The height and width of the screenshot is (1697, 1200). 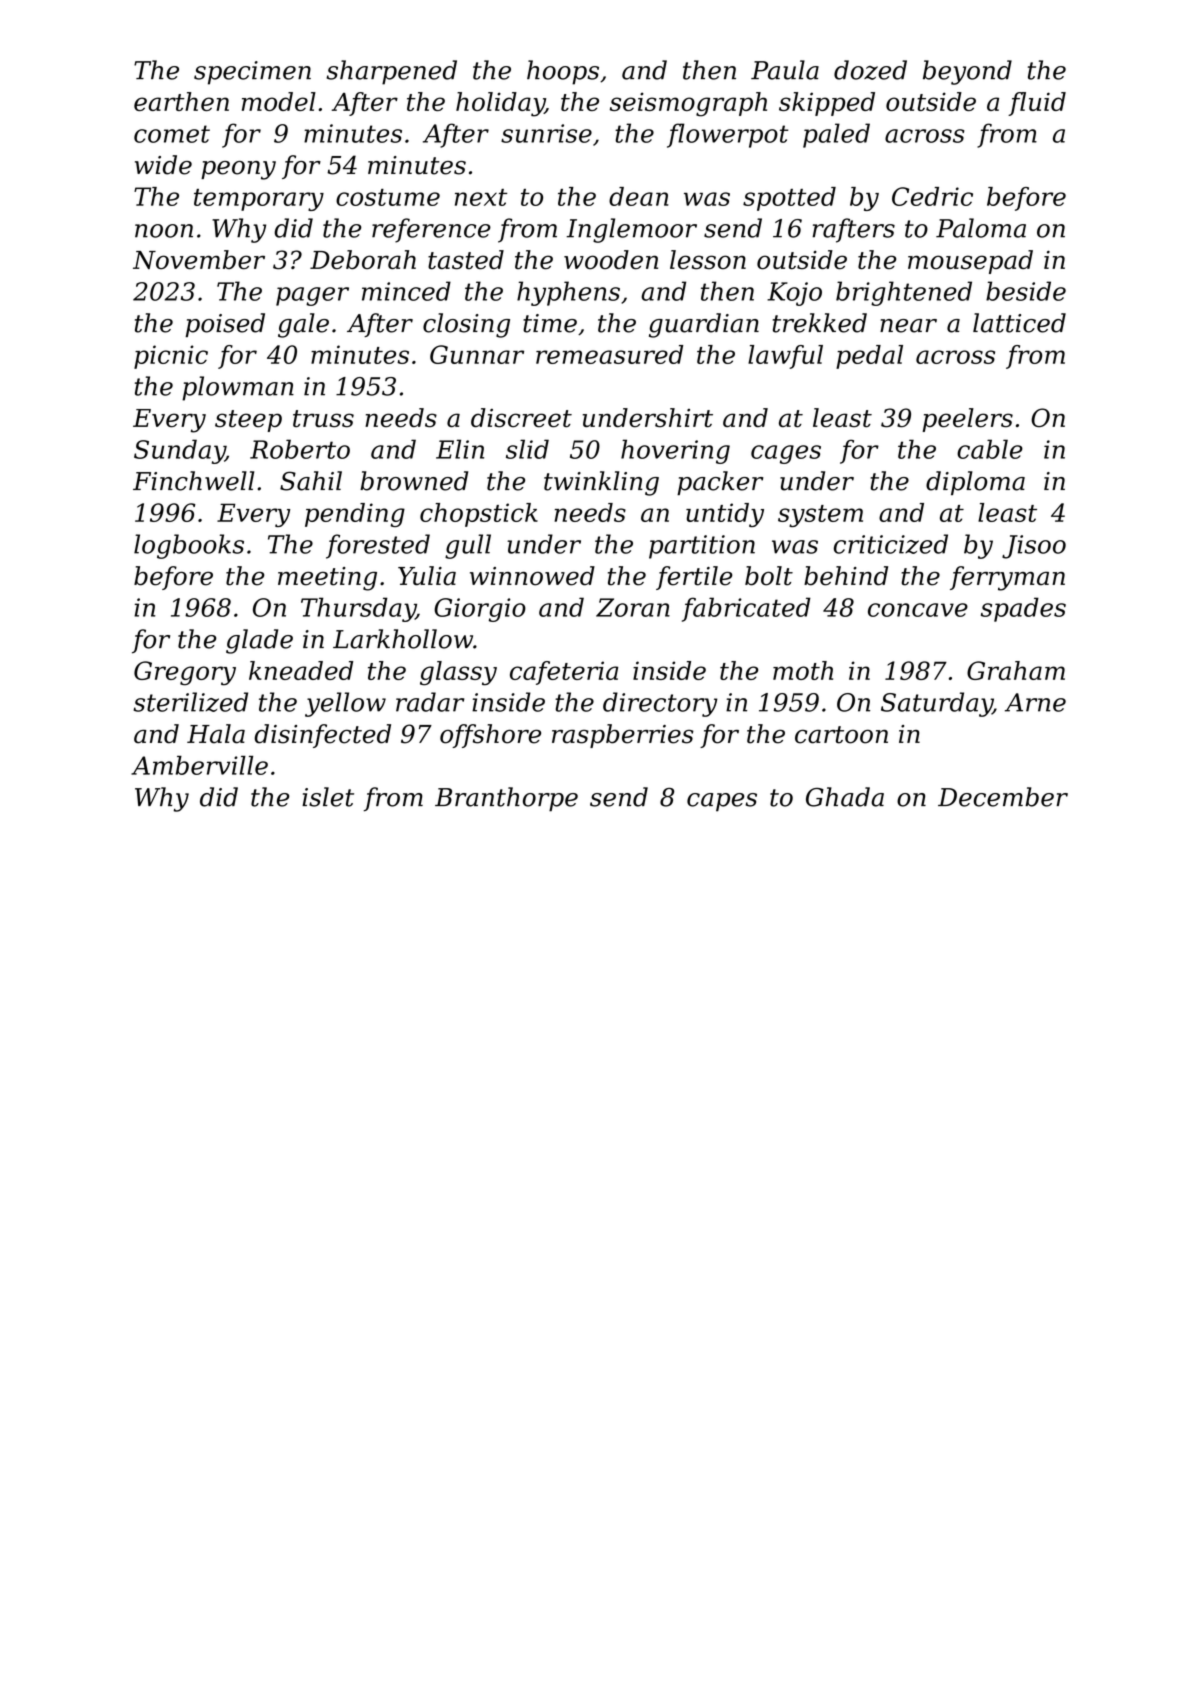 What do you see at coordinates (363, 260) in the screenshot?
I see `Deborah` at bounding box center [363, 260].
